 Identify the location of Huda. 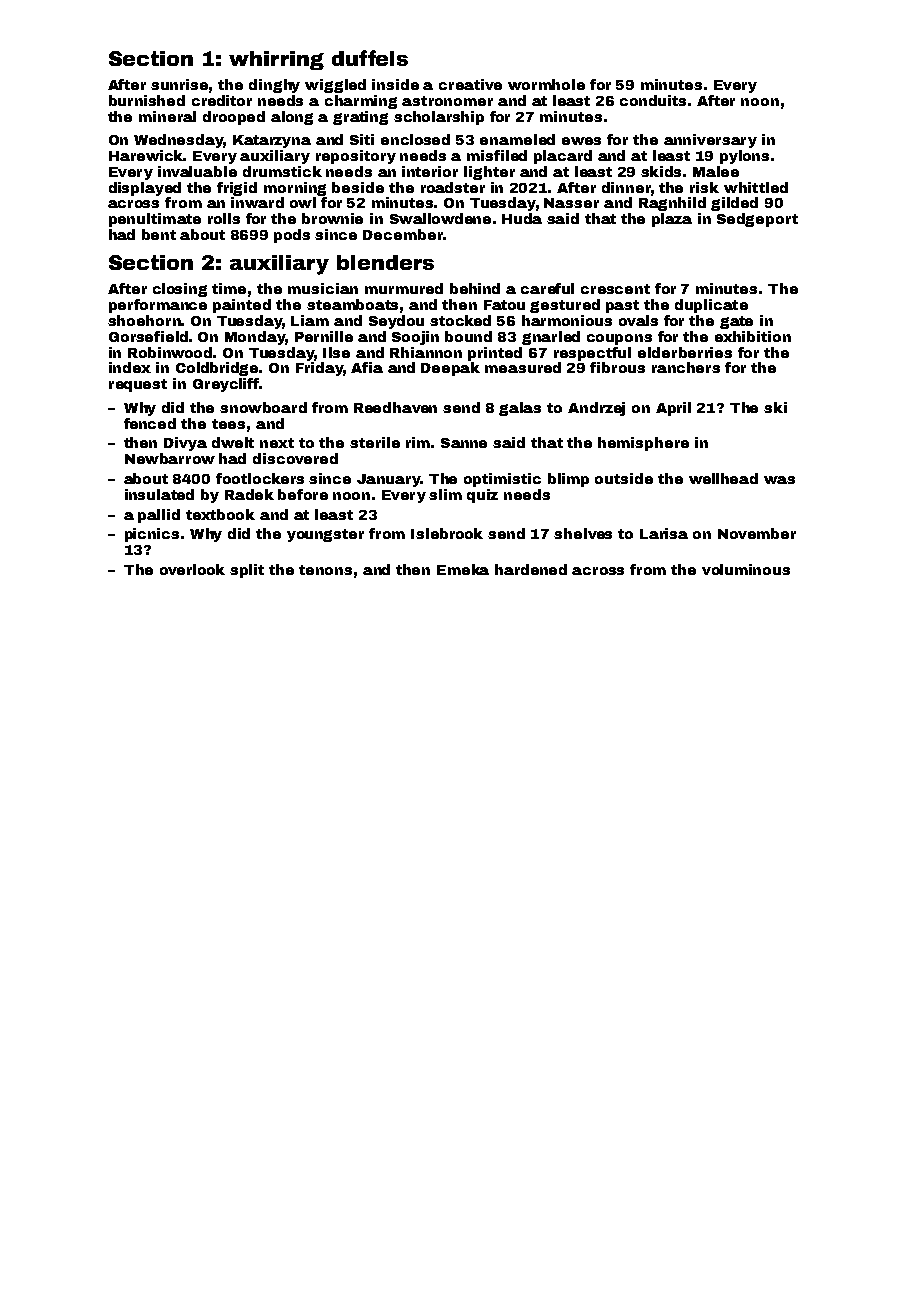
(522, 218).
